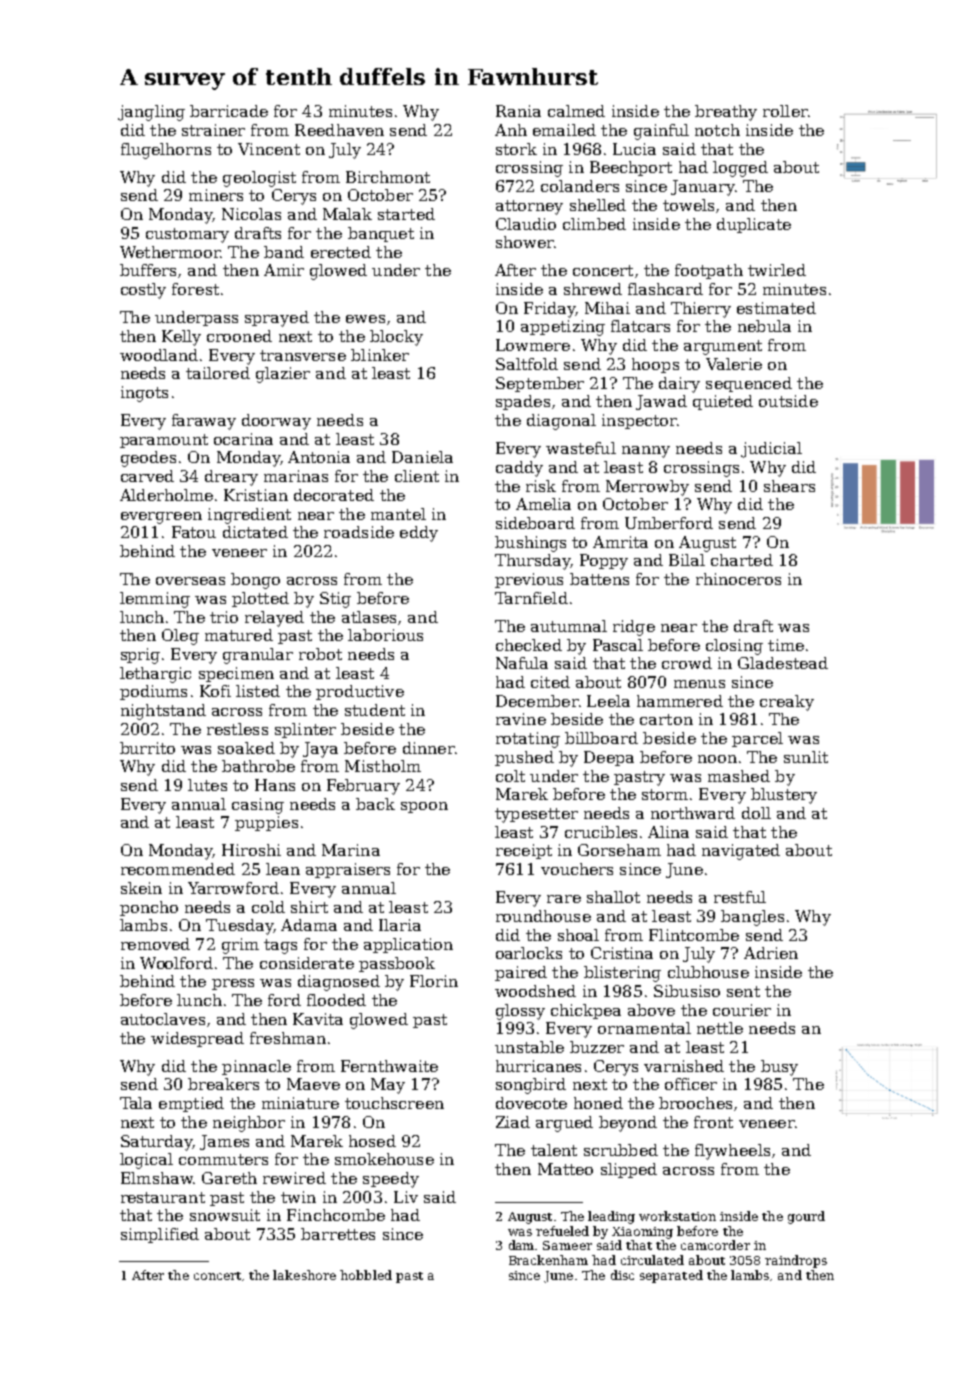 This page has height=1382, width=955. I want to click on snowsuit, so click(225, 1215).
